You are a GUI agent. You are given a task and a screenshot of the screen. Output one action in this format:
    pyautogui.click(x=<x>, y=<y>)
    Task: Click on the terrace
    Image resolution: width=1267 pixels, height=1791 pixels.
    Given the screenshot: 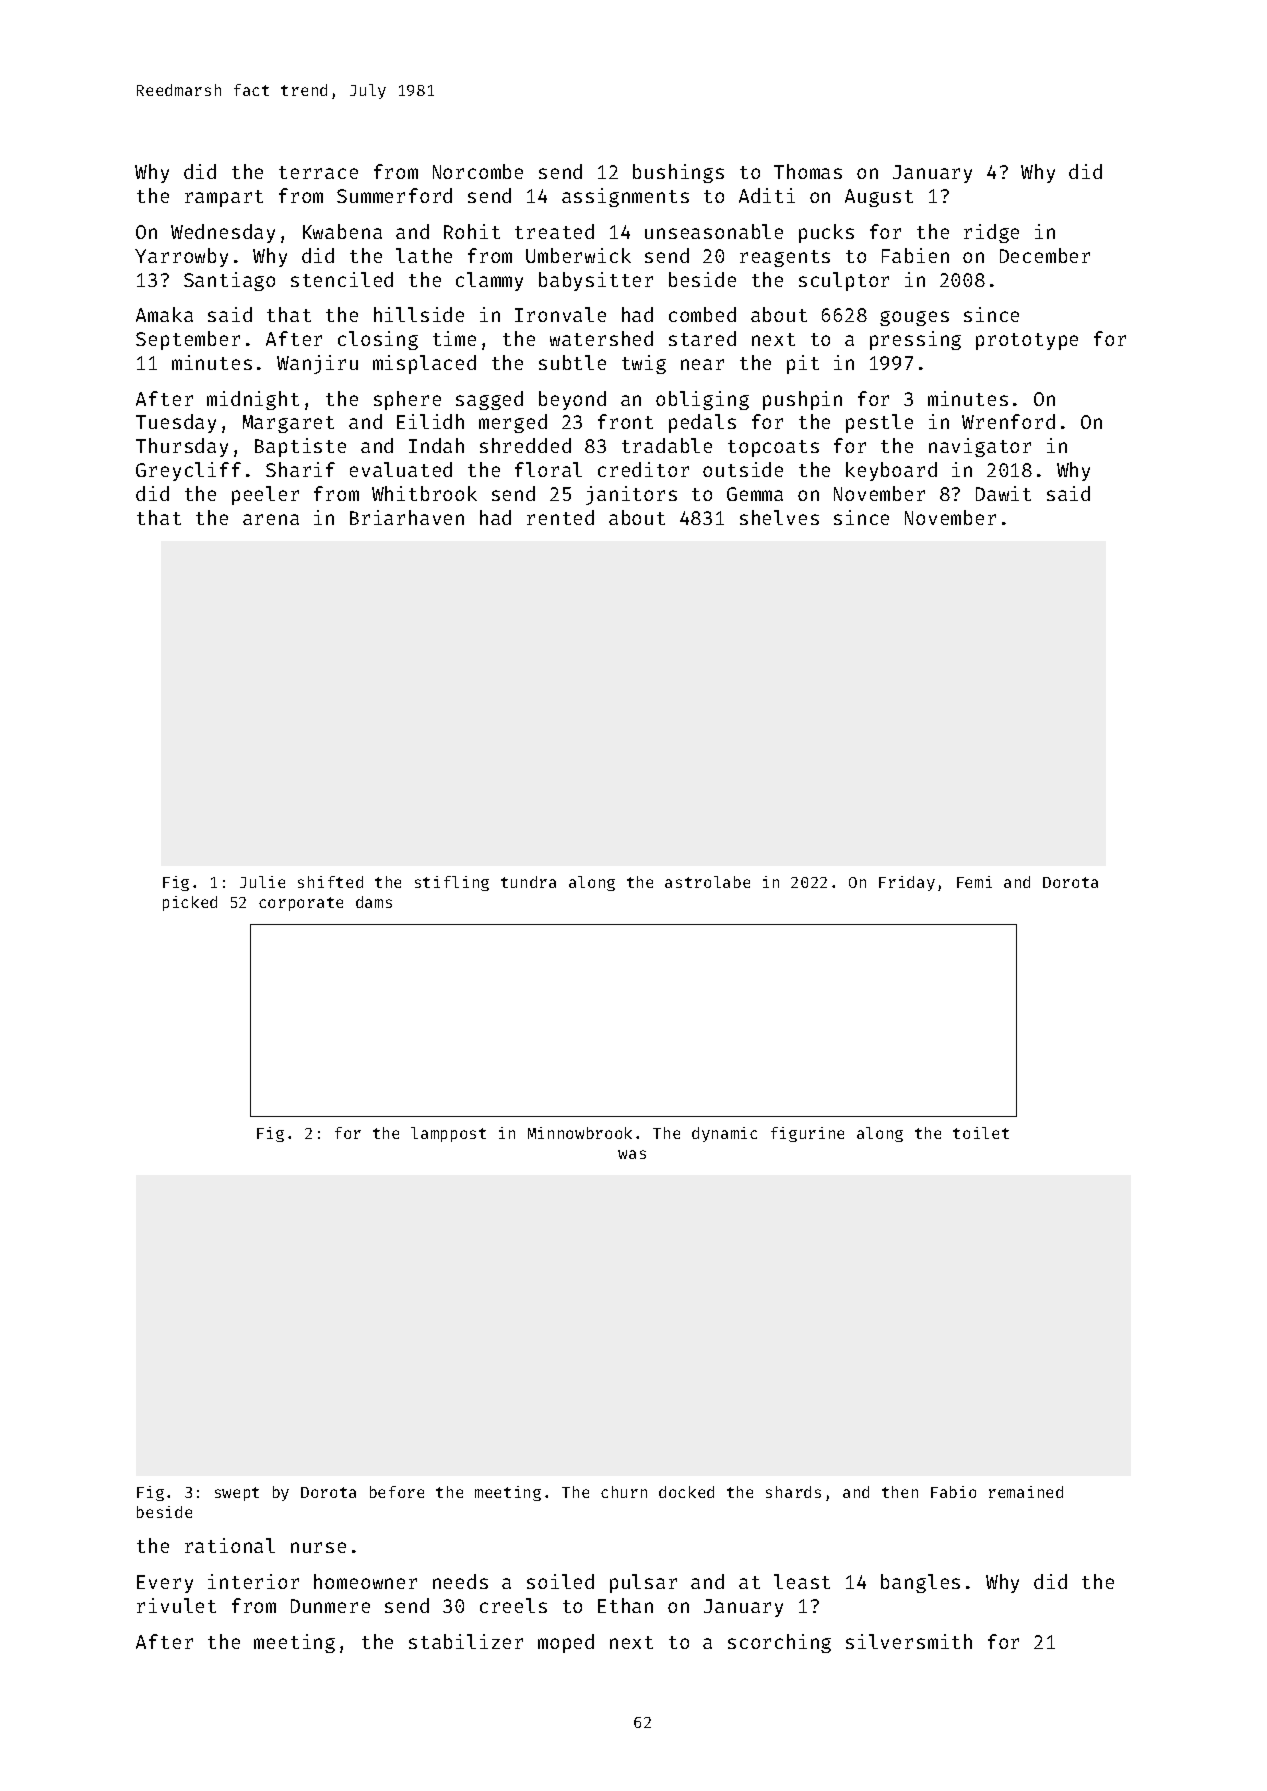 What is the action you would take?
    pyautogui.click(x=318, y=172)
